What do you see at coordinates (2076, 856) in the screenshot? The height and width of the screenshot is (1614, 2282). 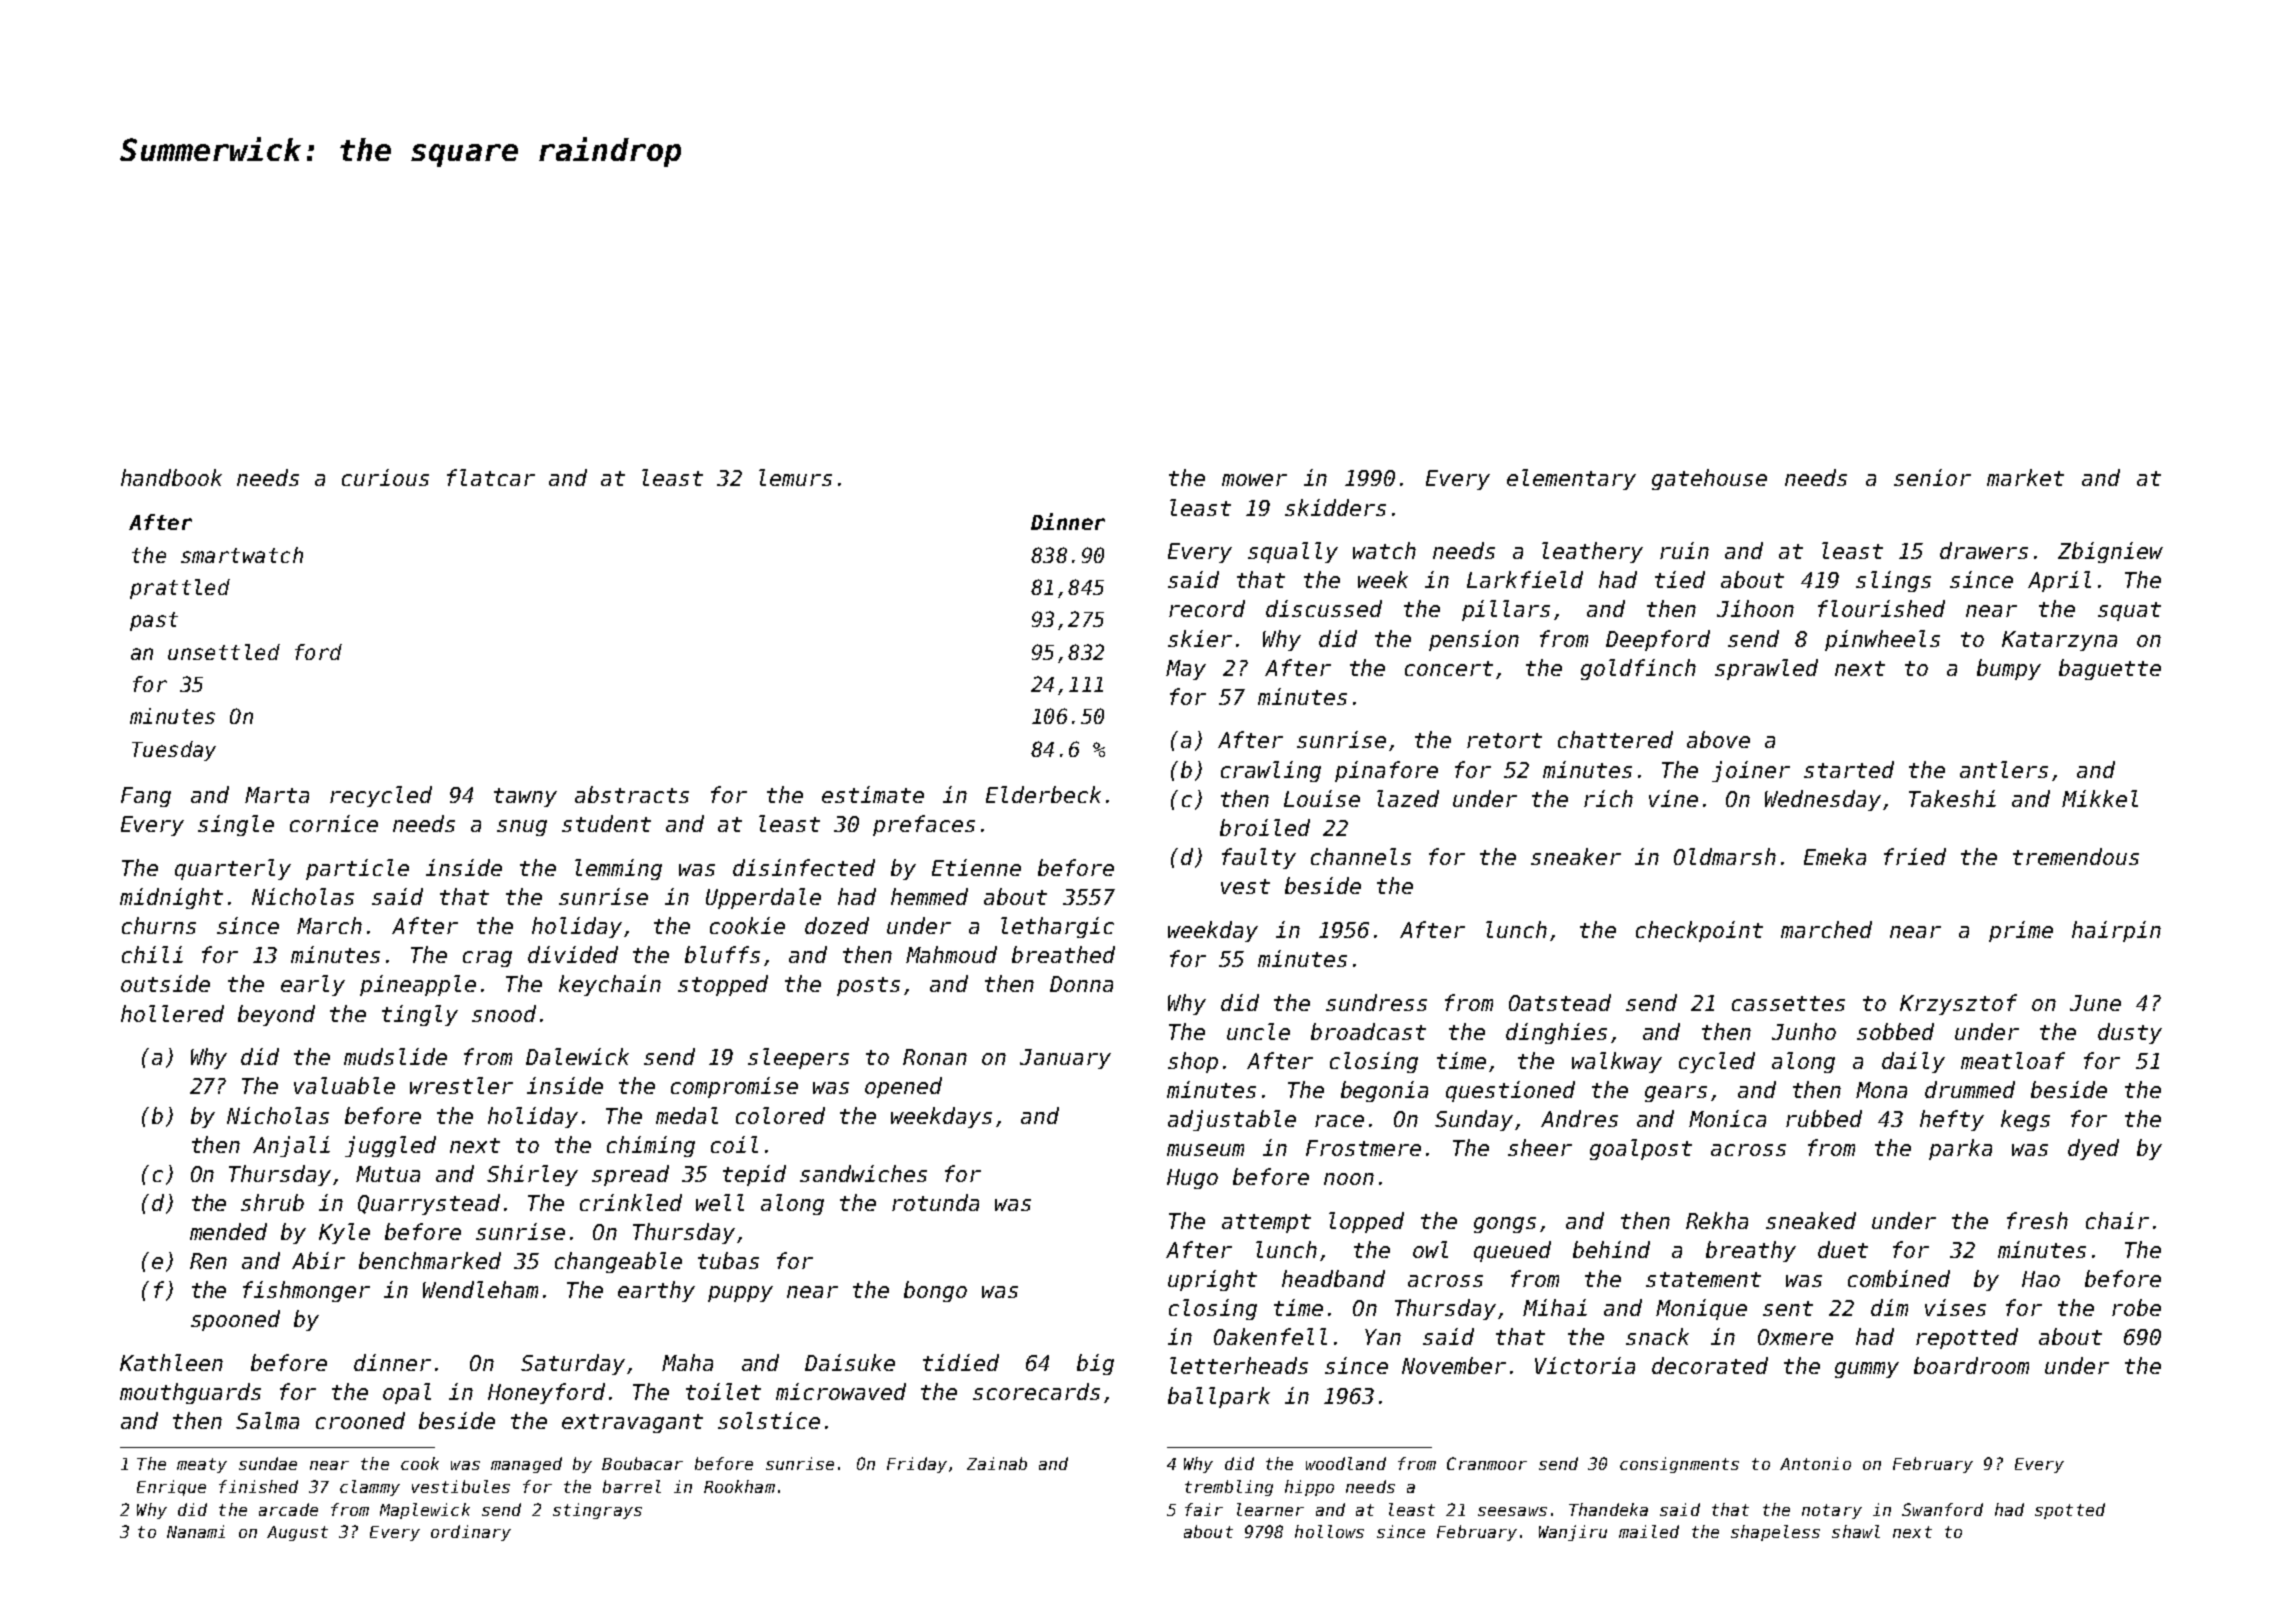 I see `tremendous` at bounding box center [2076, 856].
